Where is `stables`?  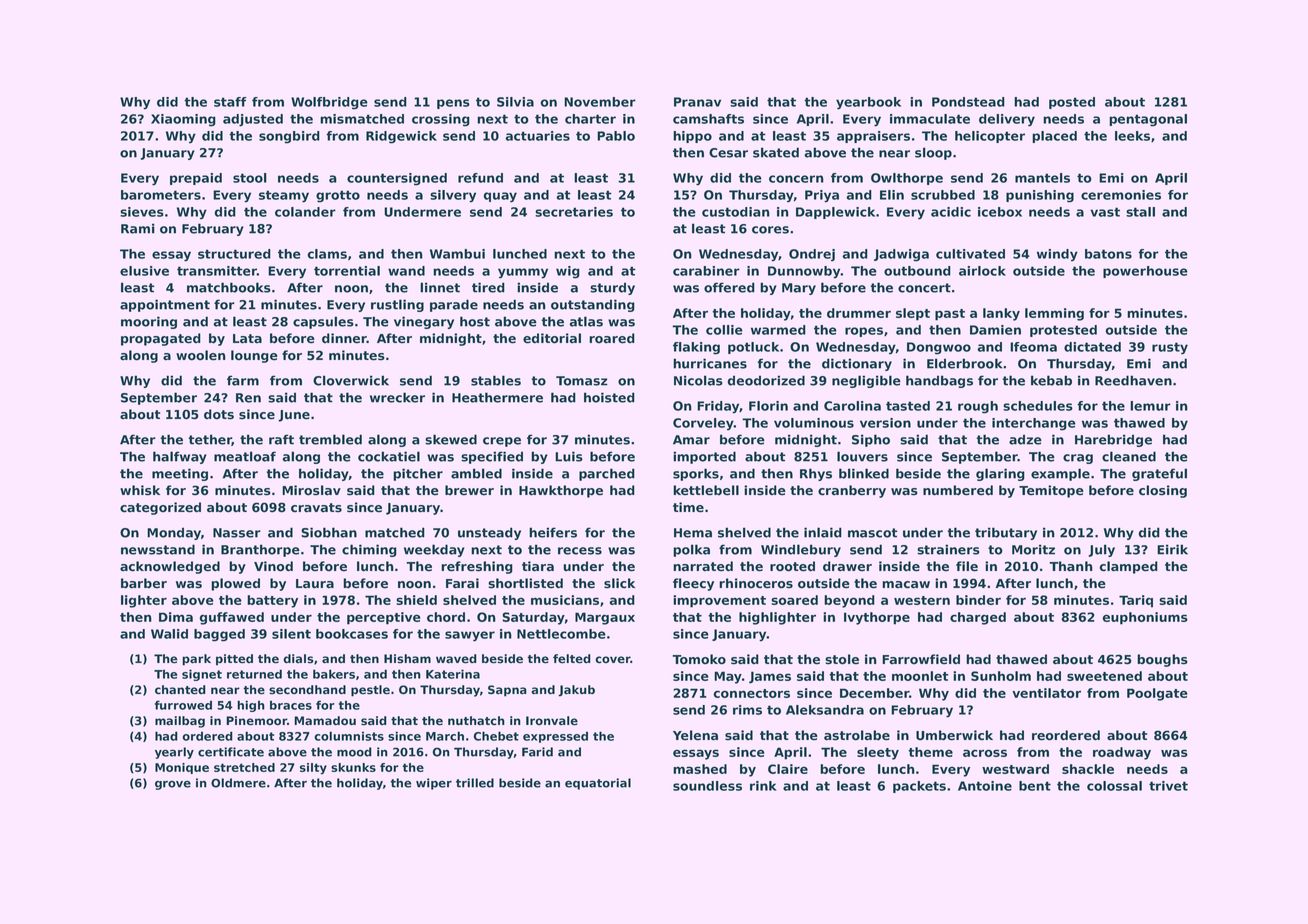 stables is located at coordinates (496, 380).
